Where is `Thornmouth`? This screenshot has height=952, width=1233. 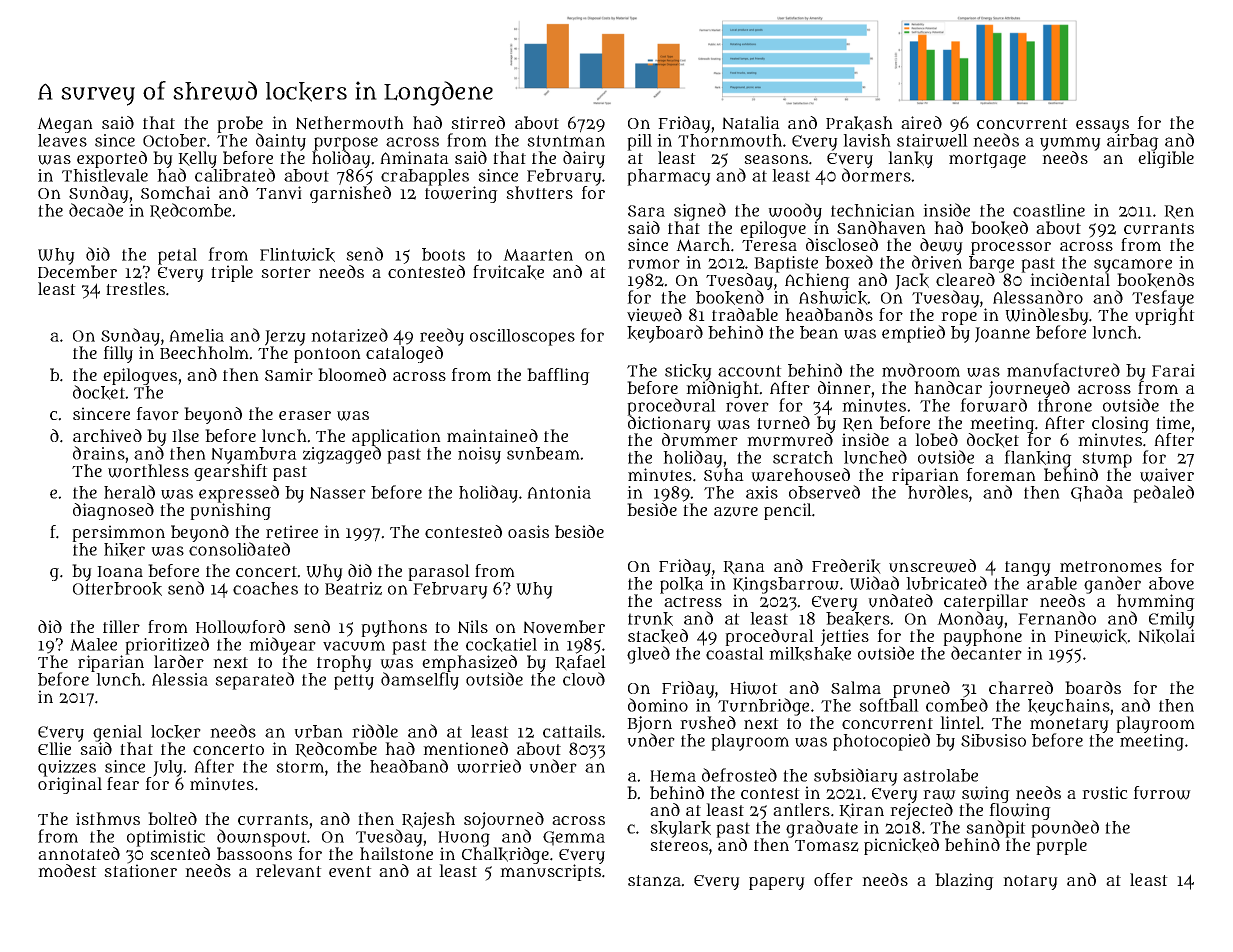 Thornmouth is located at coordinates (730, 140).
